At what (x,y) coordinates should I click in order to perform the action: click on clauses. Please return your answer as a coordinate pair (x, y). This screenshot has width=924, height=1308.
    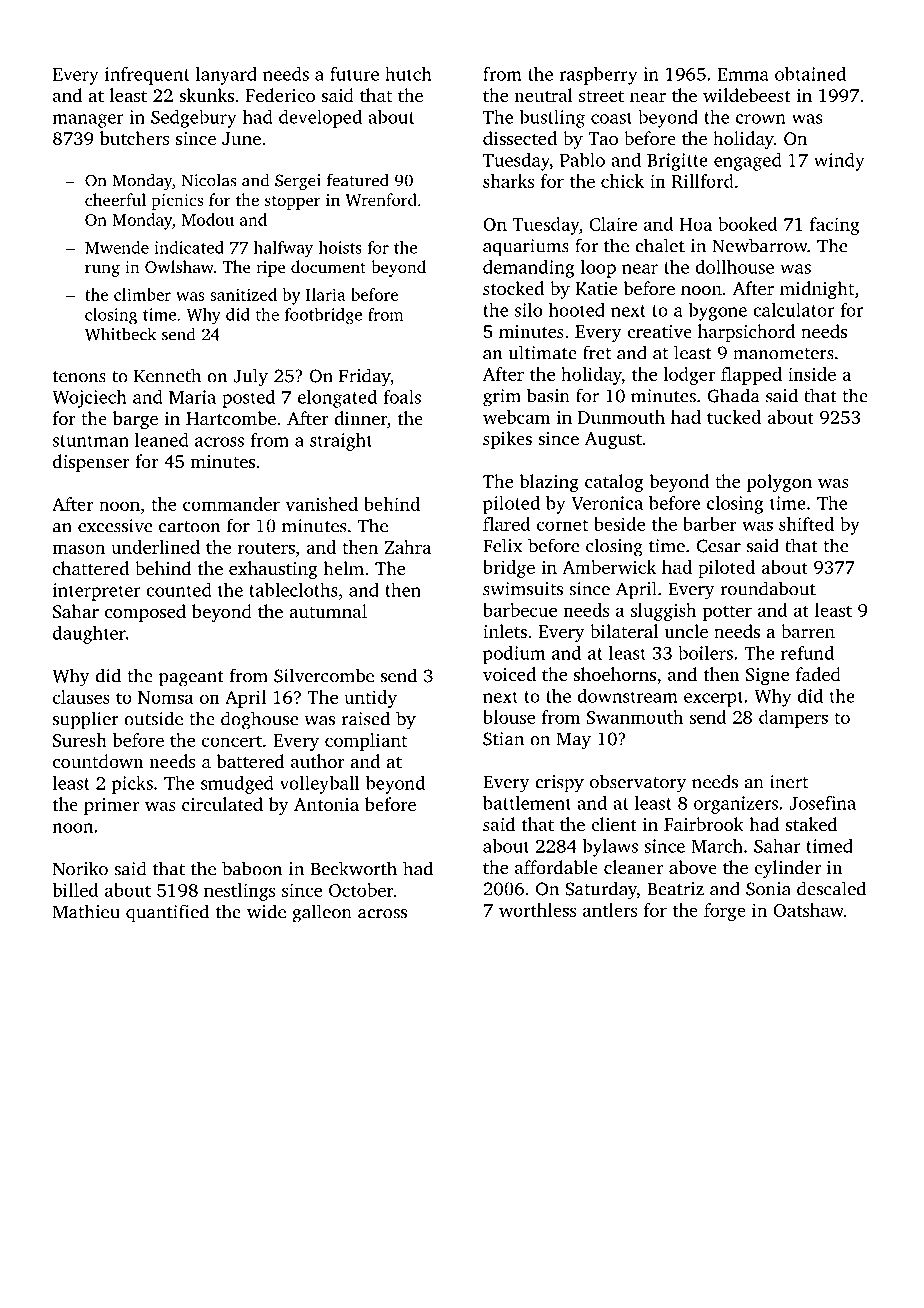
    Looking at the image, I should click on (81, 697).
